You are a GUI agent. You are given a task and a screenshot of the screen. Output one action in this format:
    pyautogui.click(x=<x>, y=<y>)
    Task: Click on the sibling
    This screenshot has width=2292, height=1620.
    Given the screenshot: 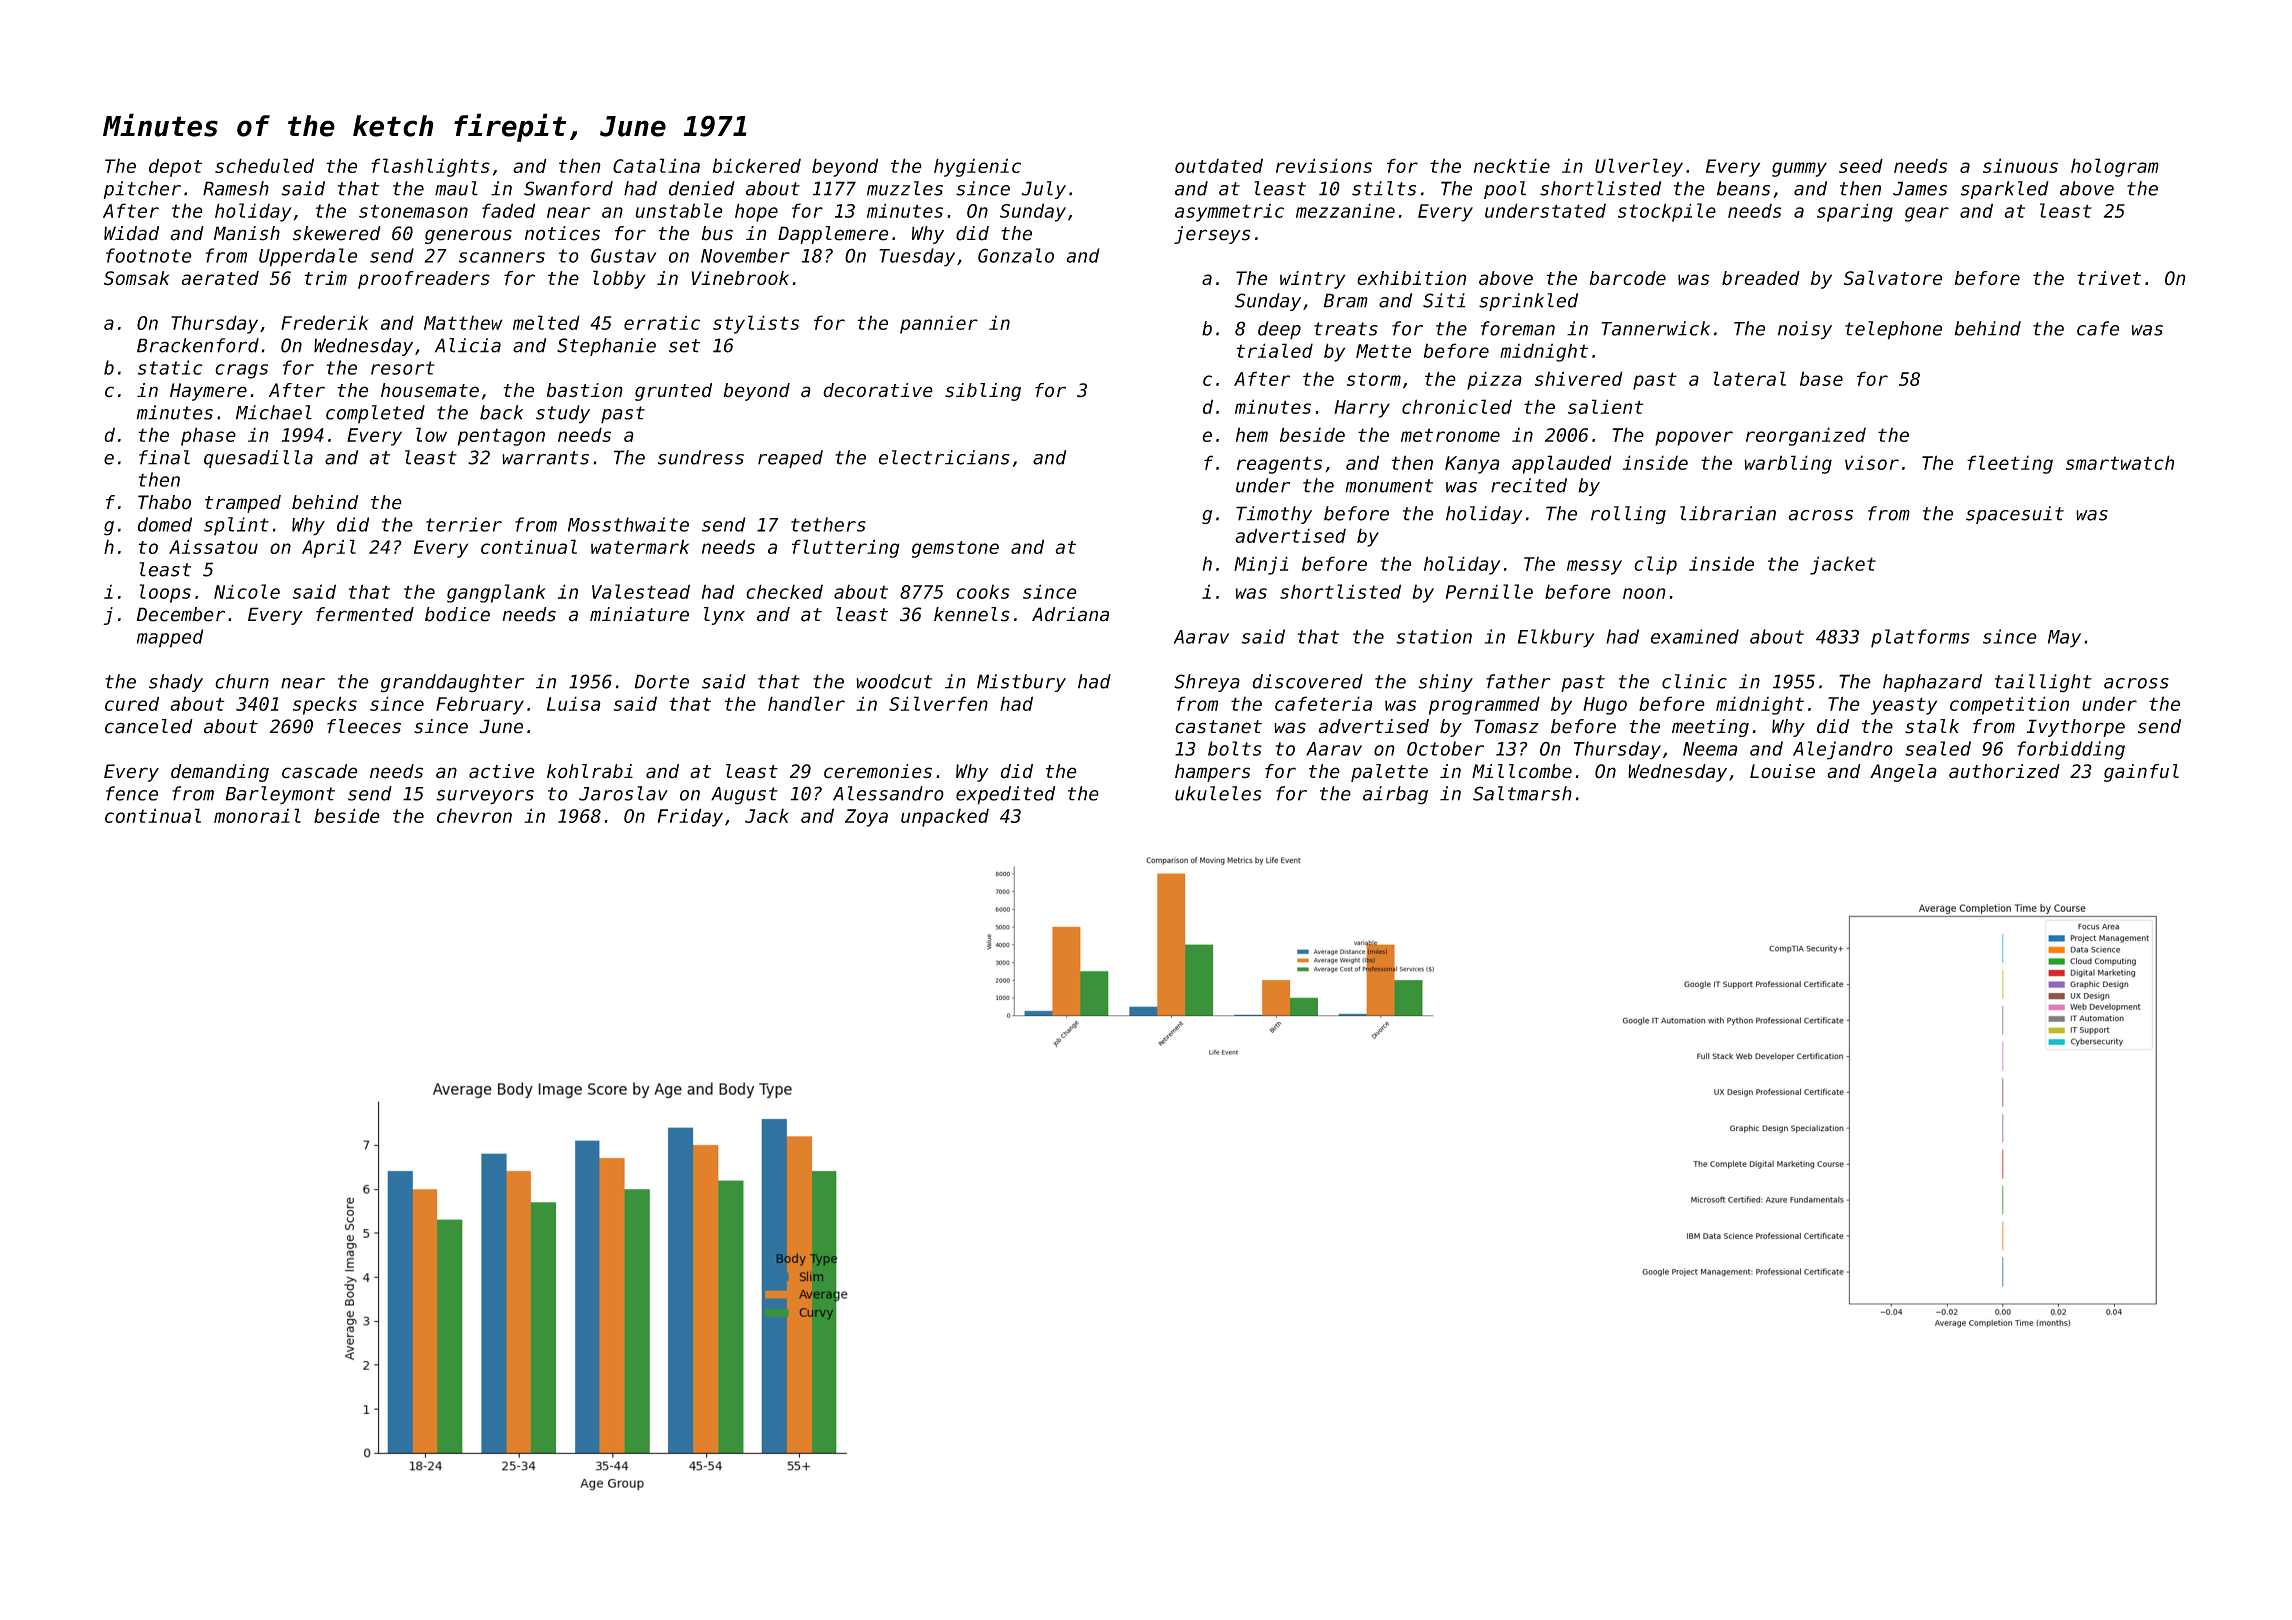 What is the action you would take?
    pyautogui.click(x=983, y=392)
